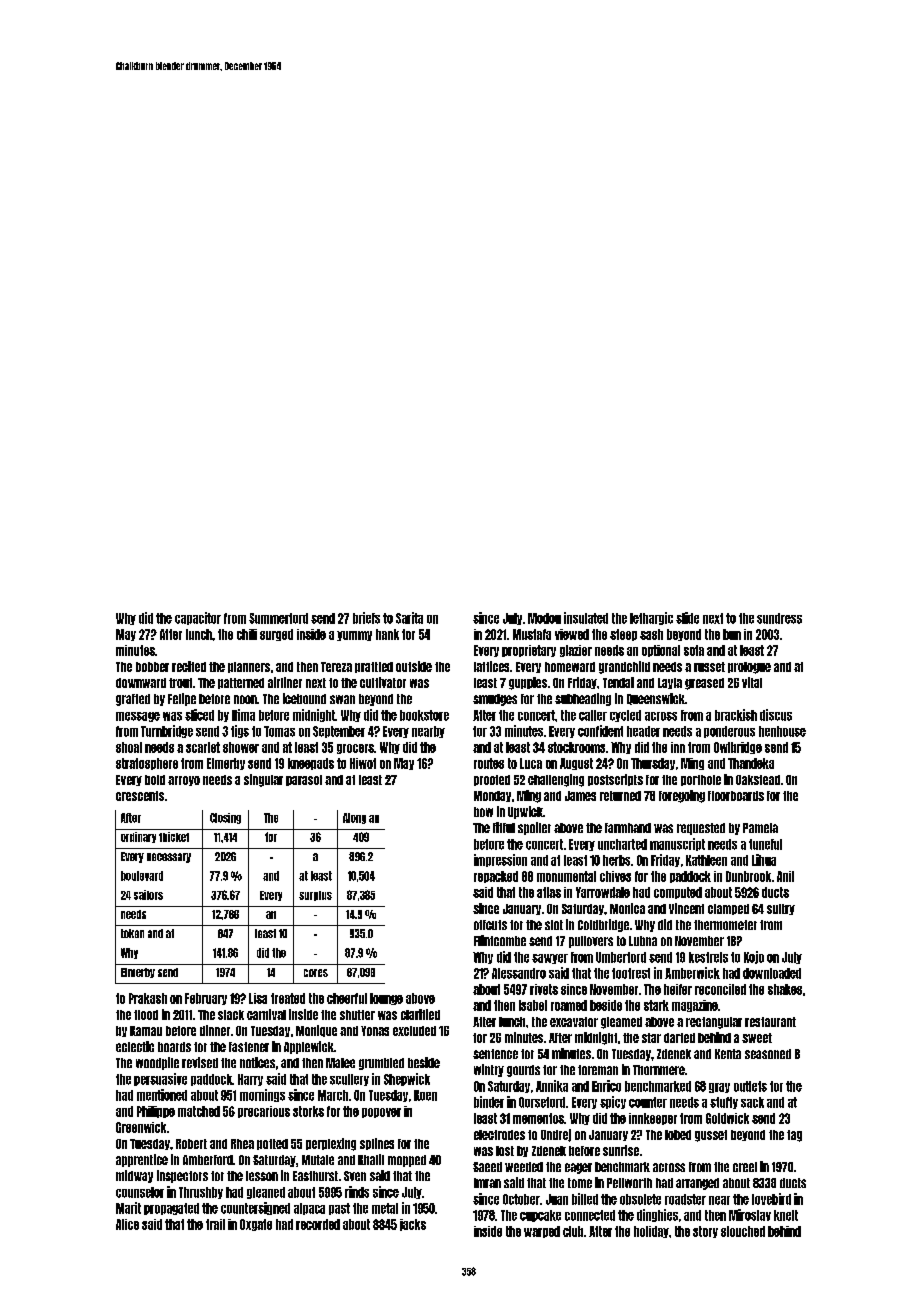 The image size is (924, 1308). What do you see at coordinates (285, 682) in the image?
I see `airliner` at bounding box center [285, 682].
